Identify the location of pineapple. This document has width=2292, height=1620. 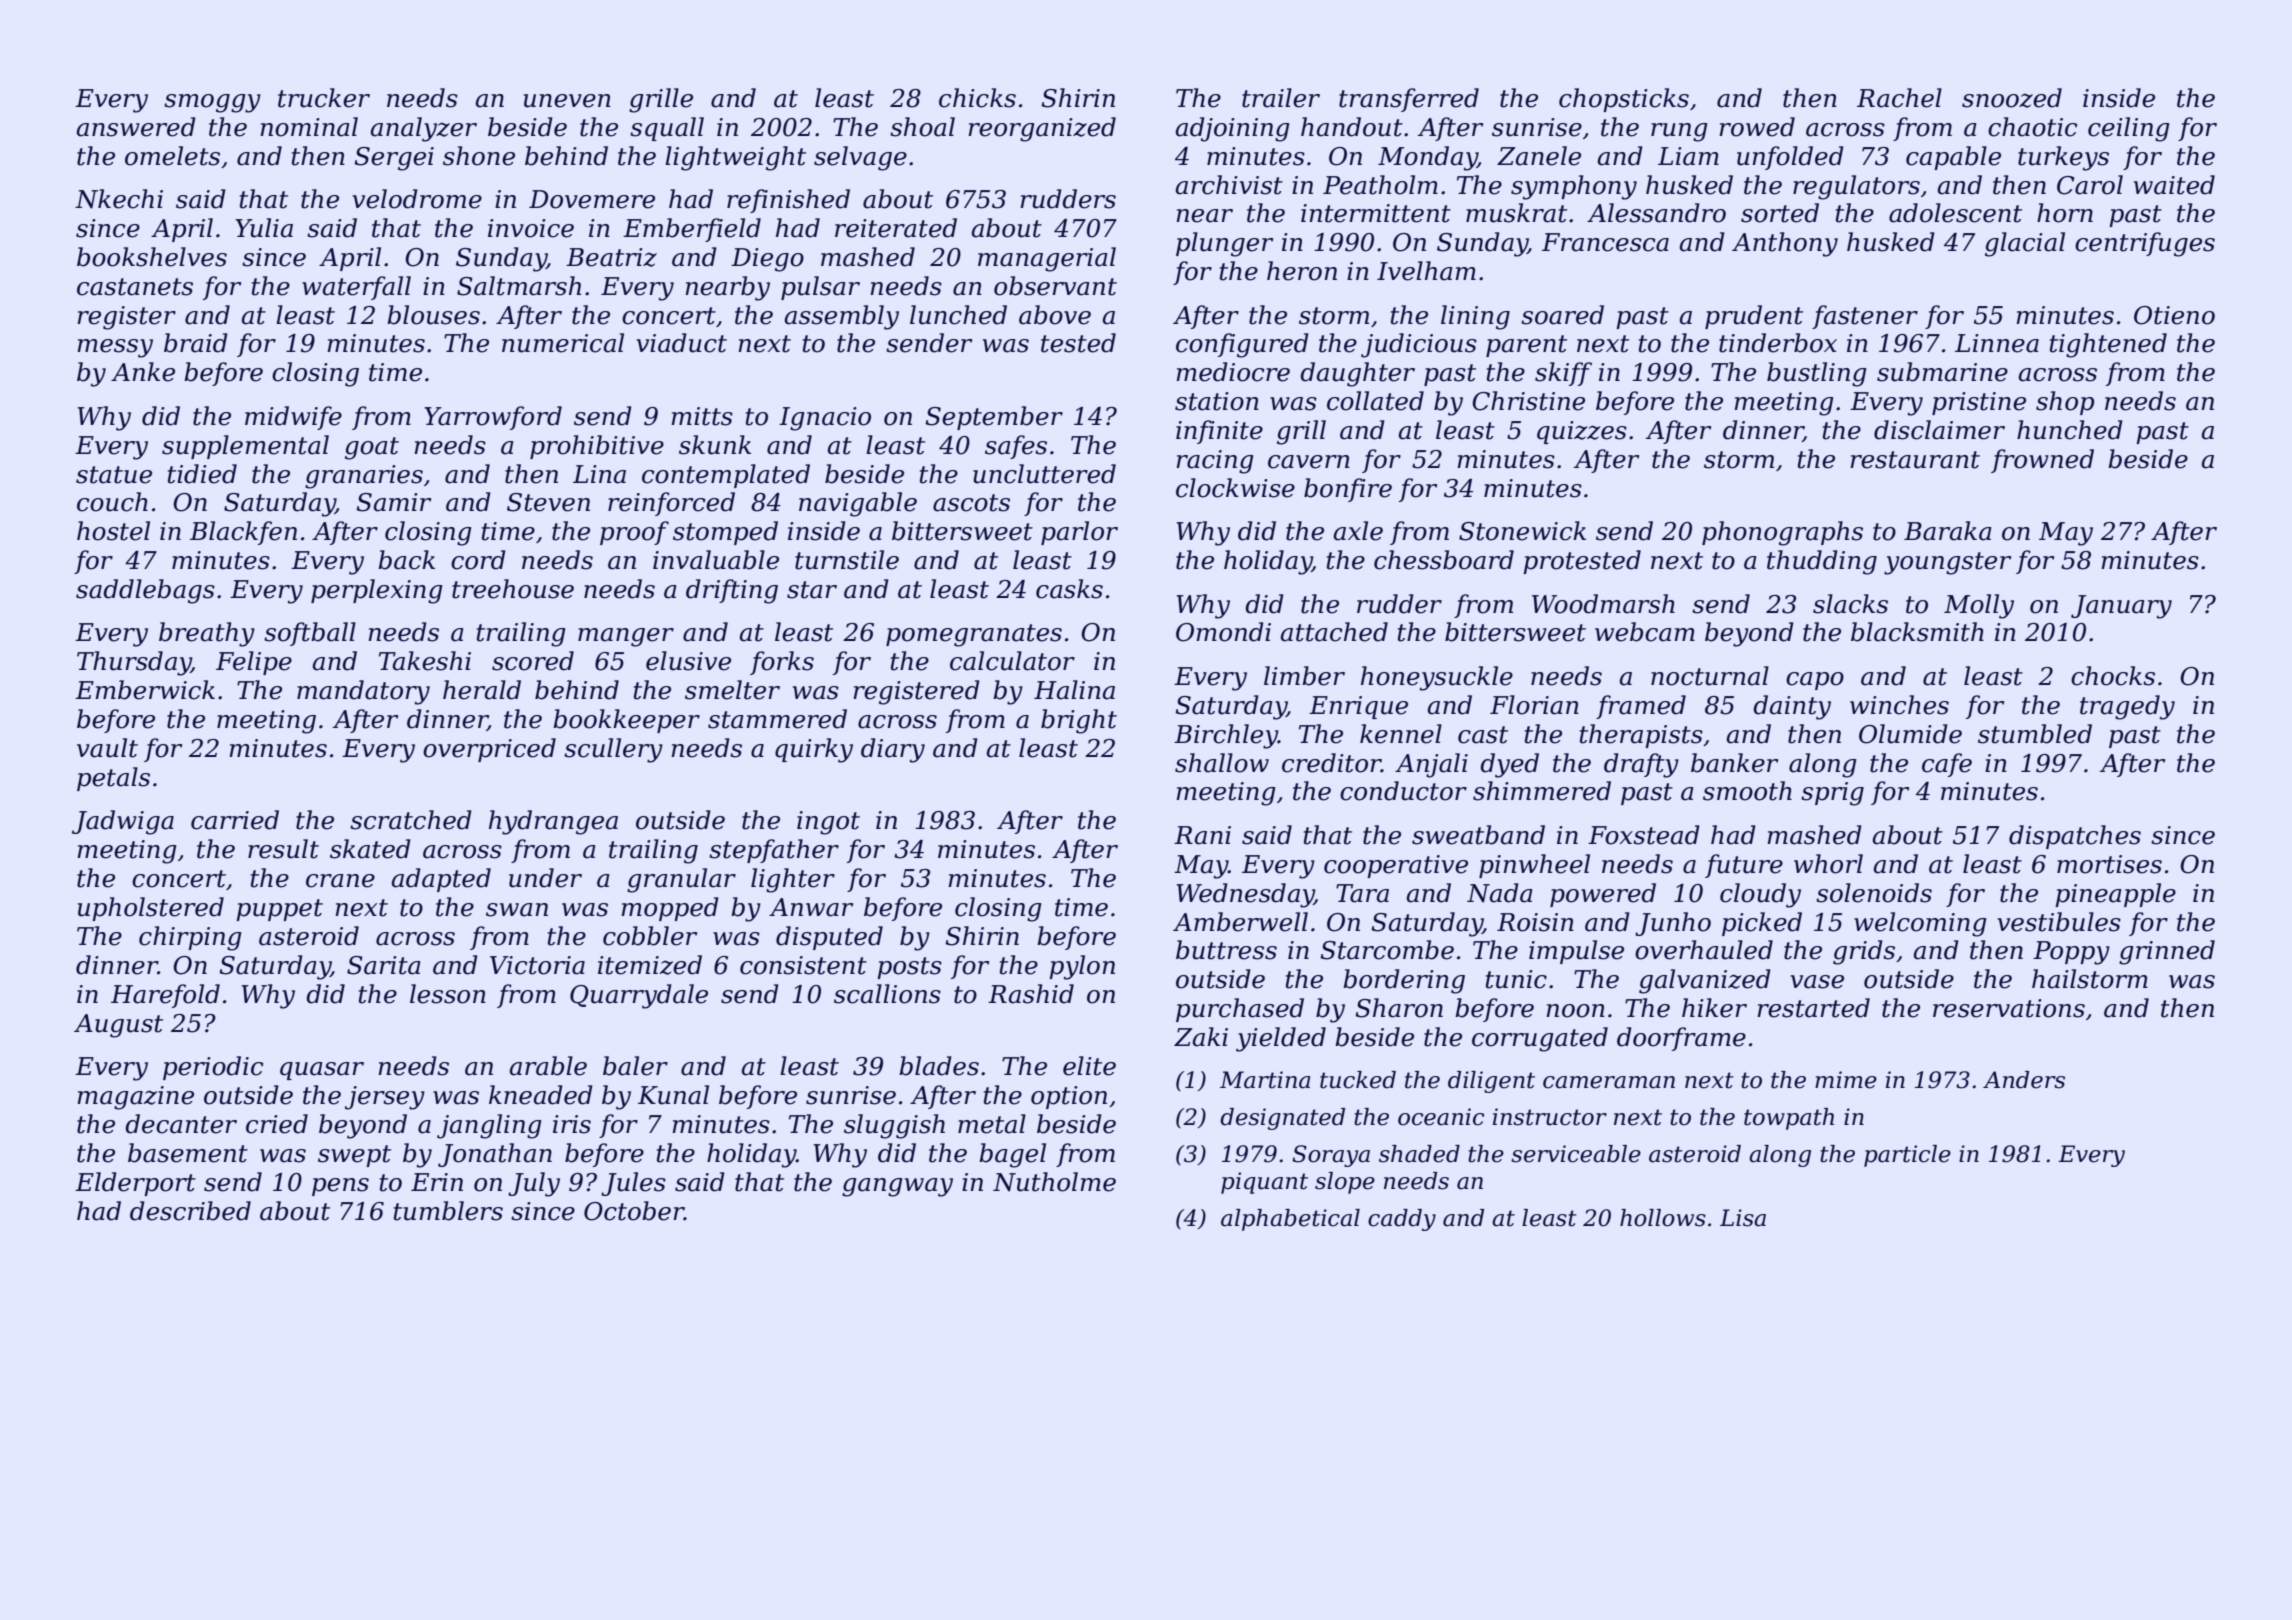
(2115, 895).
